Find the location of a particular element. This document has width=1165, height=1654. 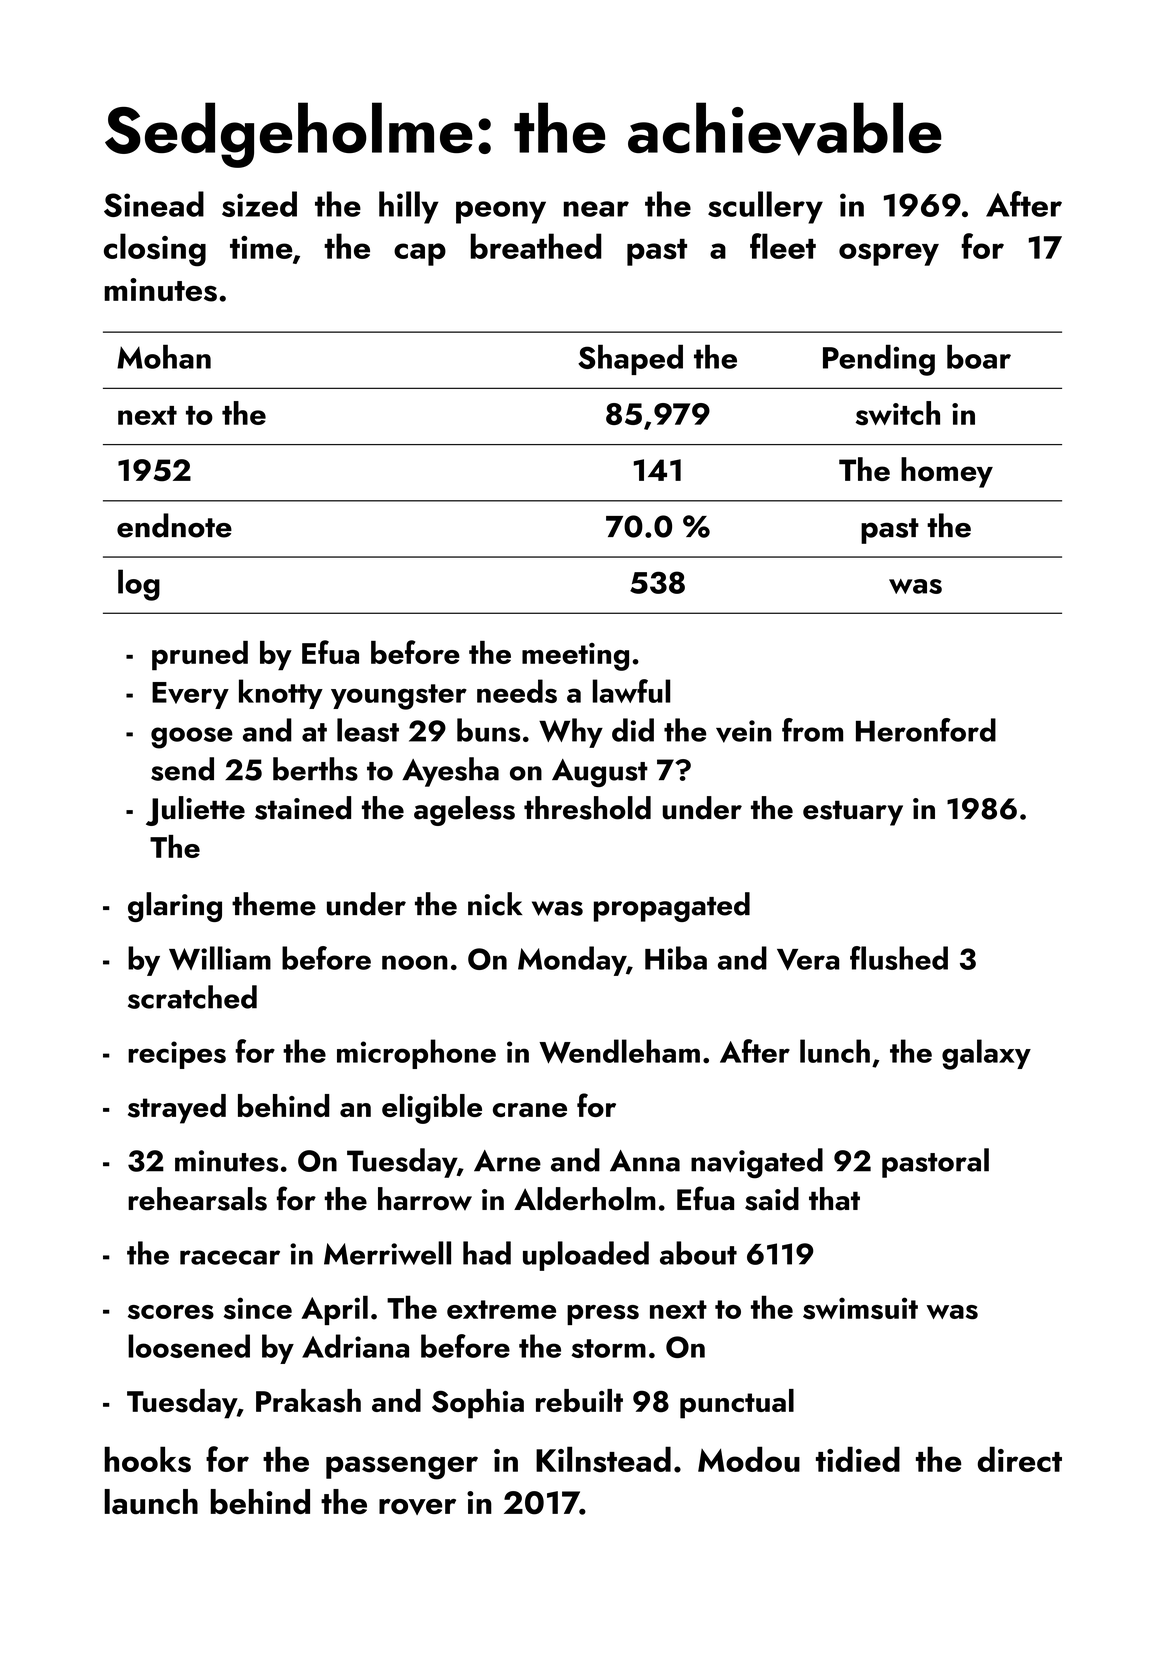

theme is located at coordinates (274, 904).
